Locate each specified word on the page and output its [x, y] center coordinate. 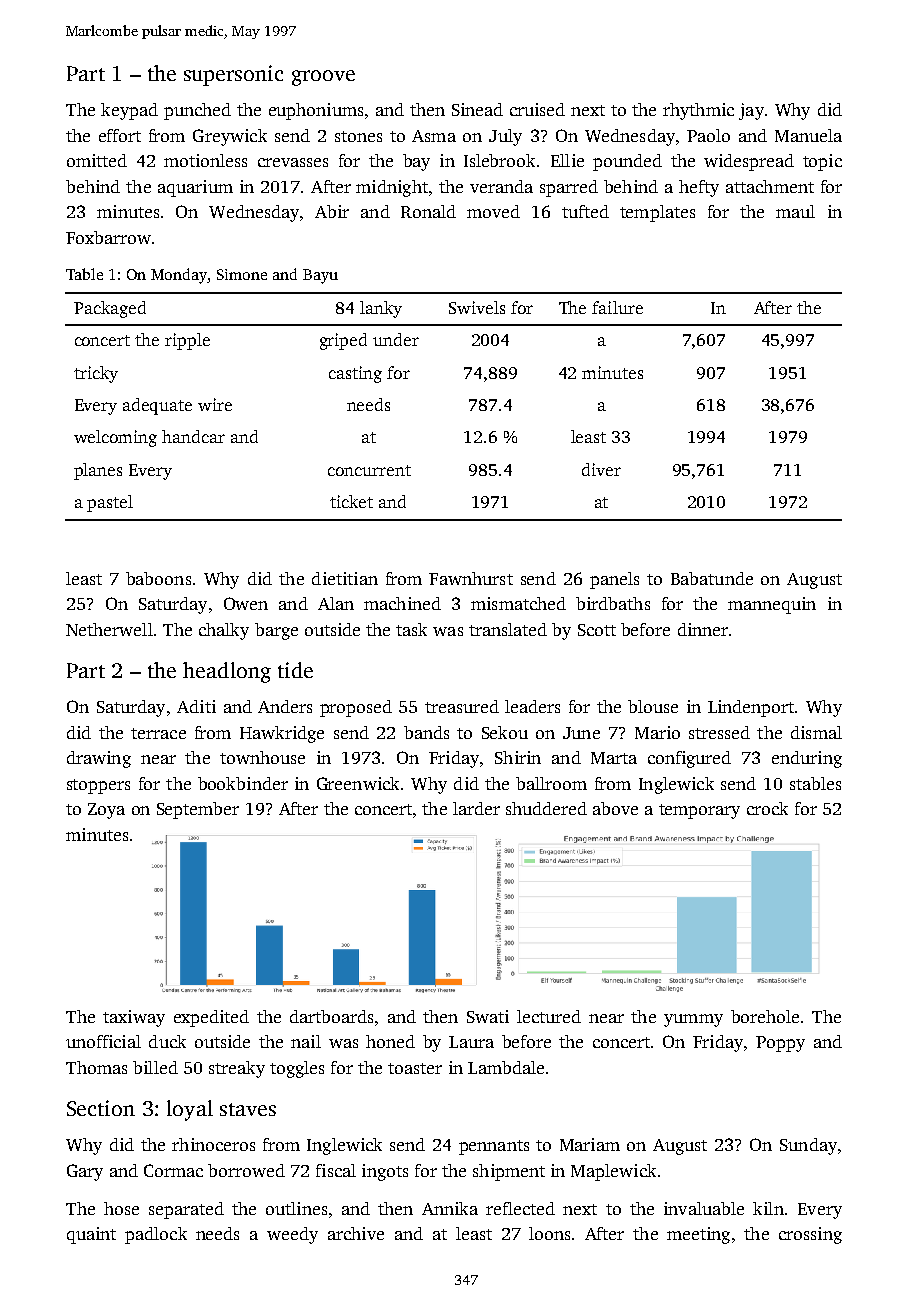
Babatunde [712, 578]
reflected [520, 1208]
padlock [156, 1235]
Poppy [780, 1044]
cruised [537, 109]
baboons [158, 578]
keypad [129, 111]
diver [601, 469]
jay [751, 111]
